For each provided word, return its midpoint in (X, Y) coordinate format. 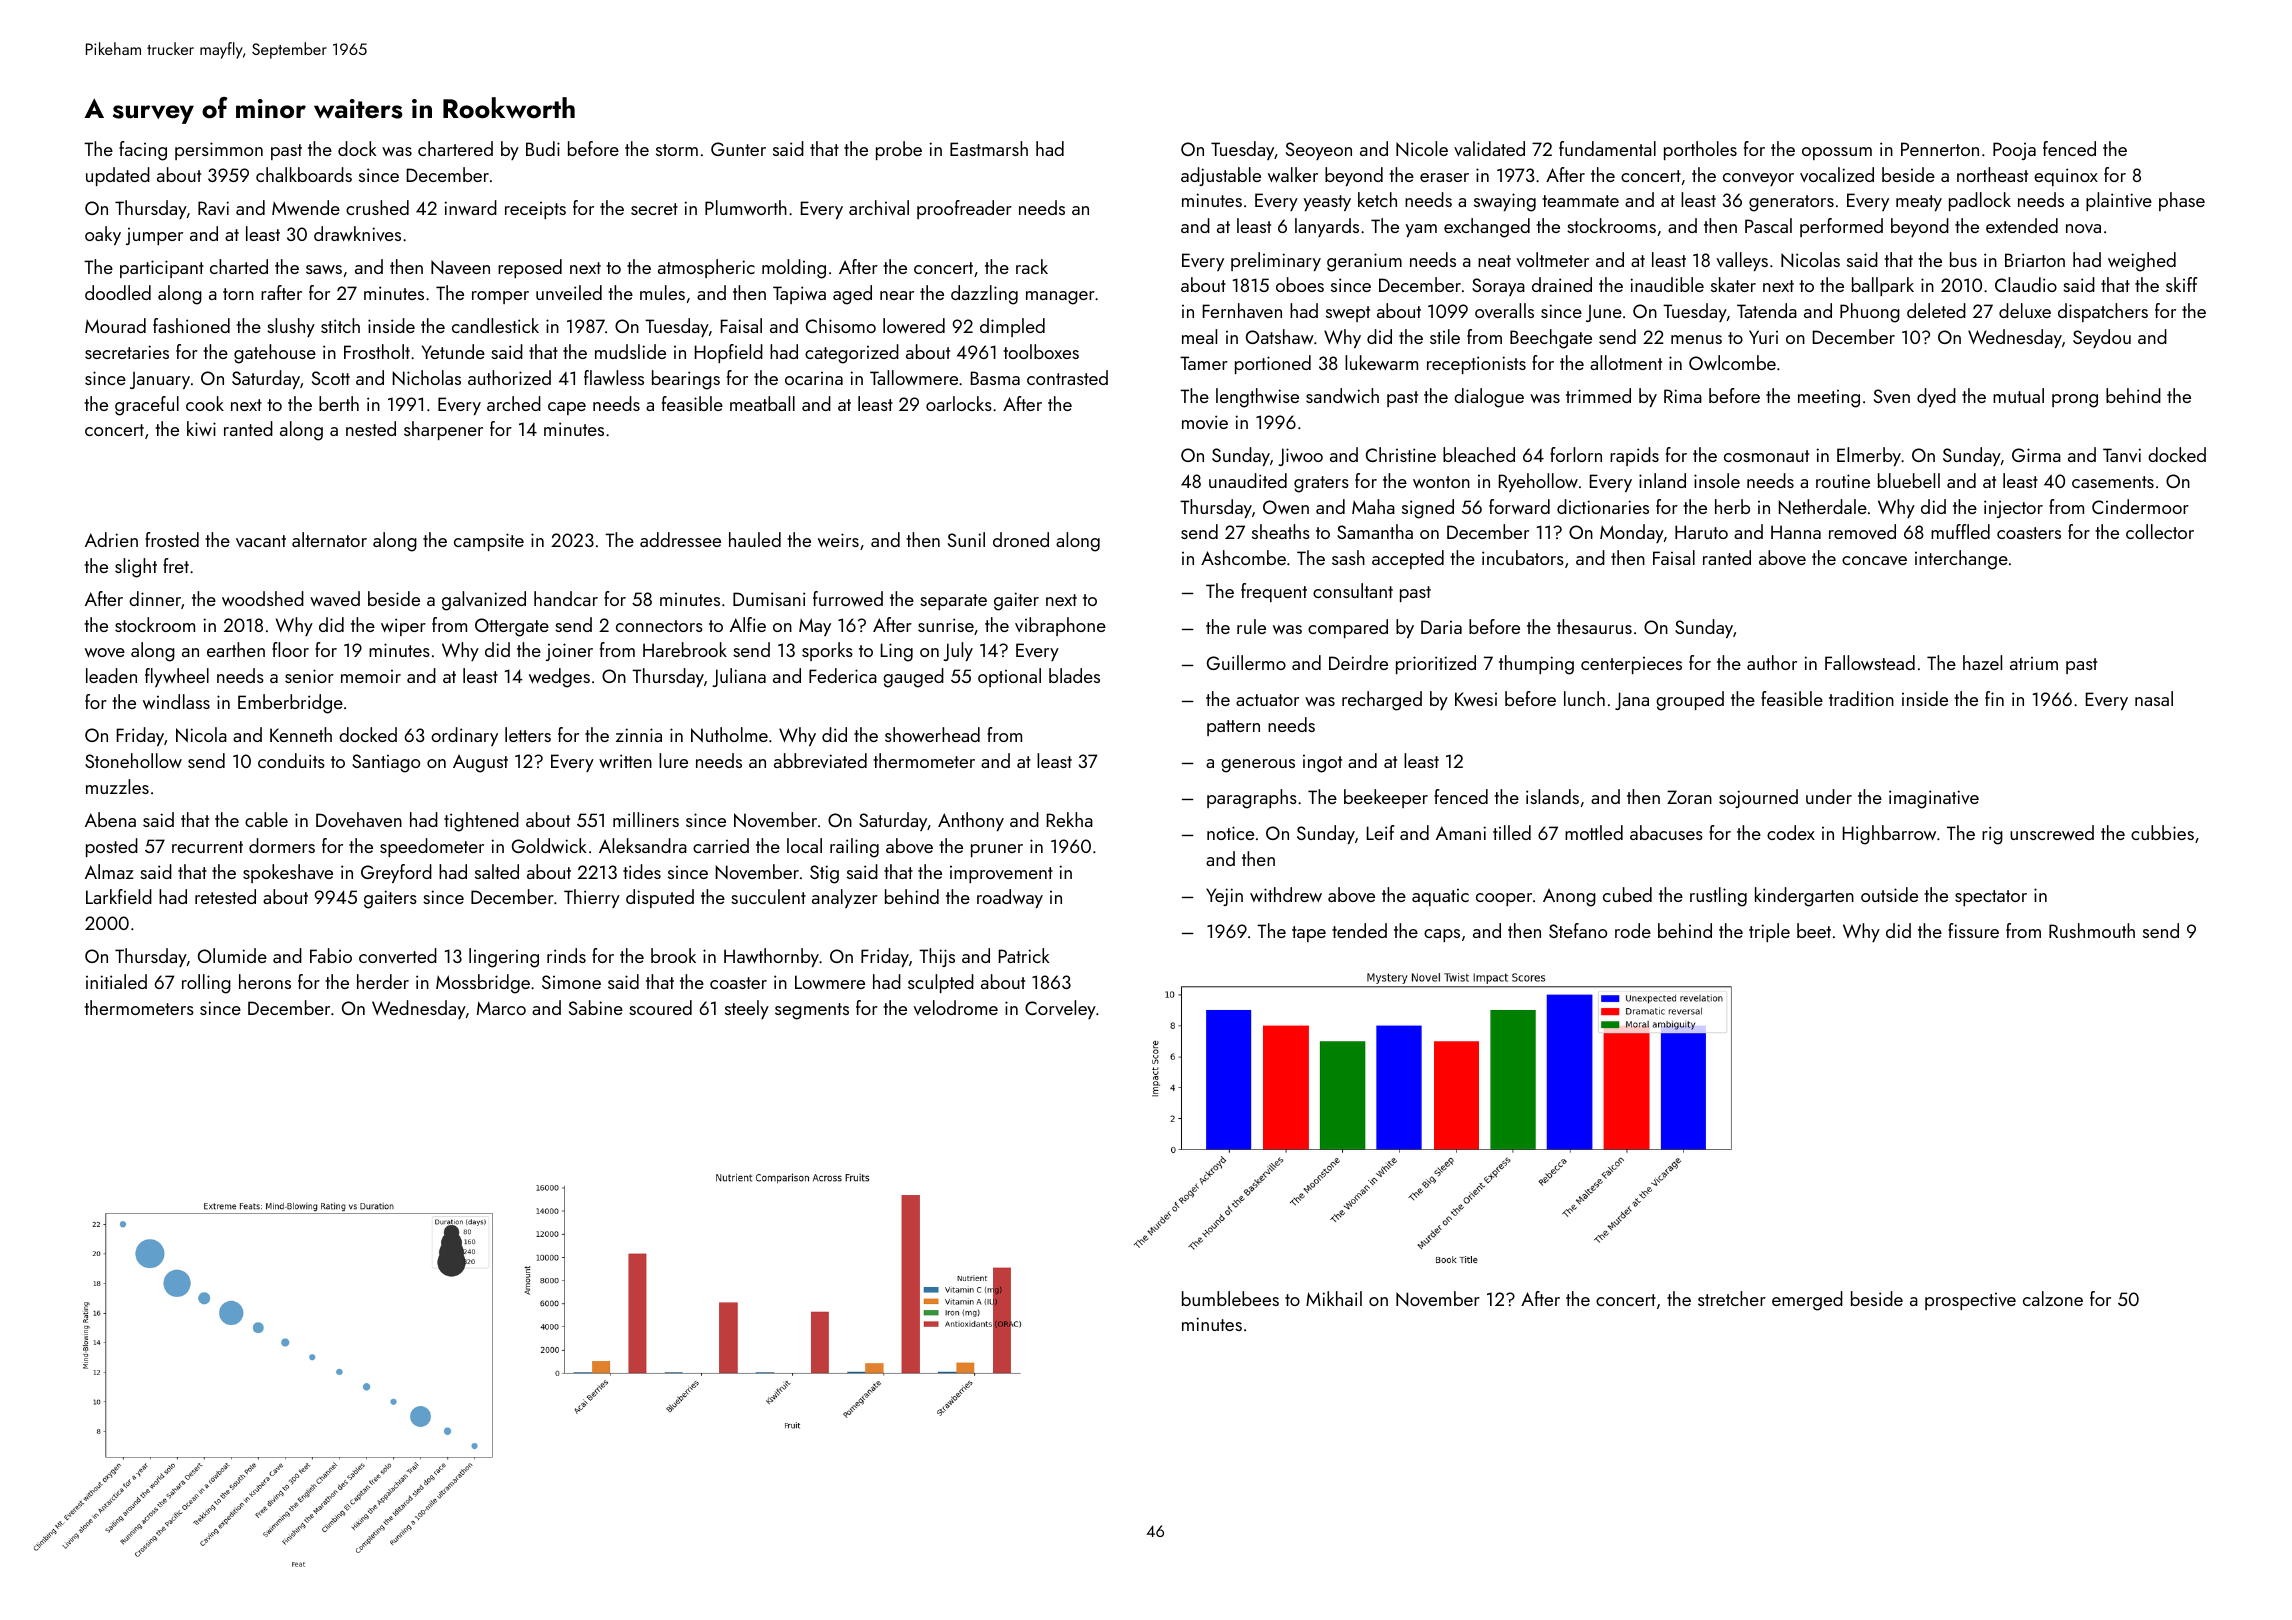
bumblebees (1230, 1298)
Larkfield (119, 896)
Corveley (1060, 1009)
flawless (614, 377)
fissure (1973, 930)
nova (2083, 228)
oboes (1300, 284)
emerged (1807, 1301)
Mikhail (1334, 1298)
